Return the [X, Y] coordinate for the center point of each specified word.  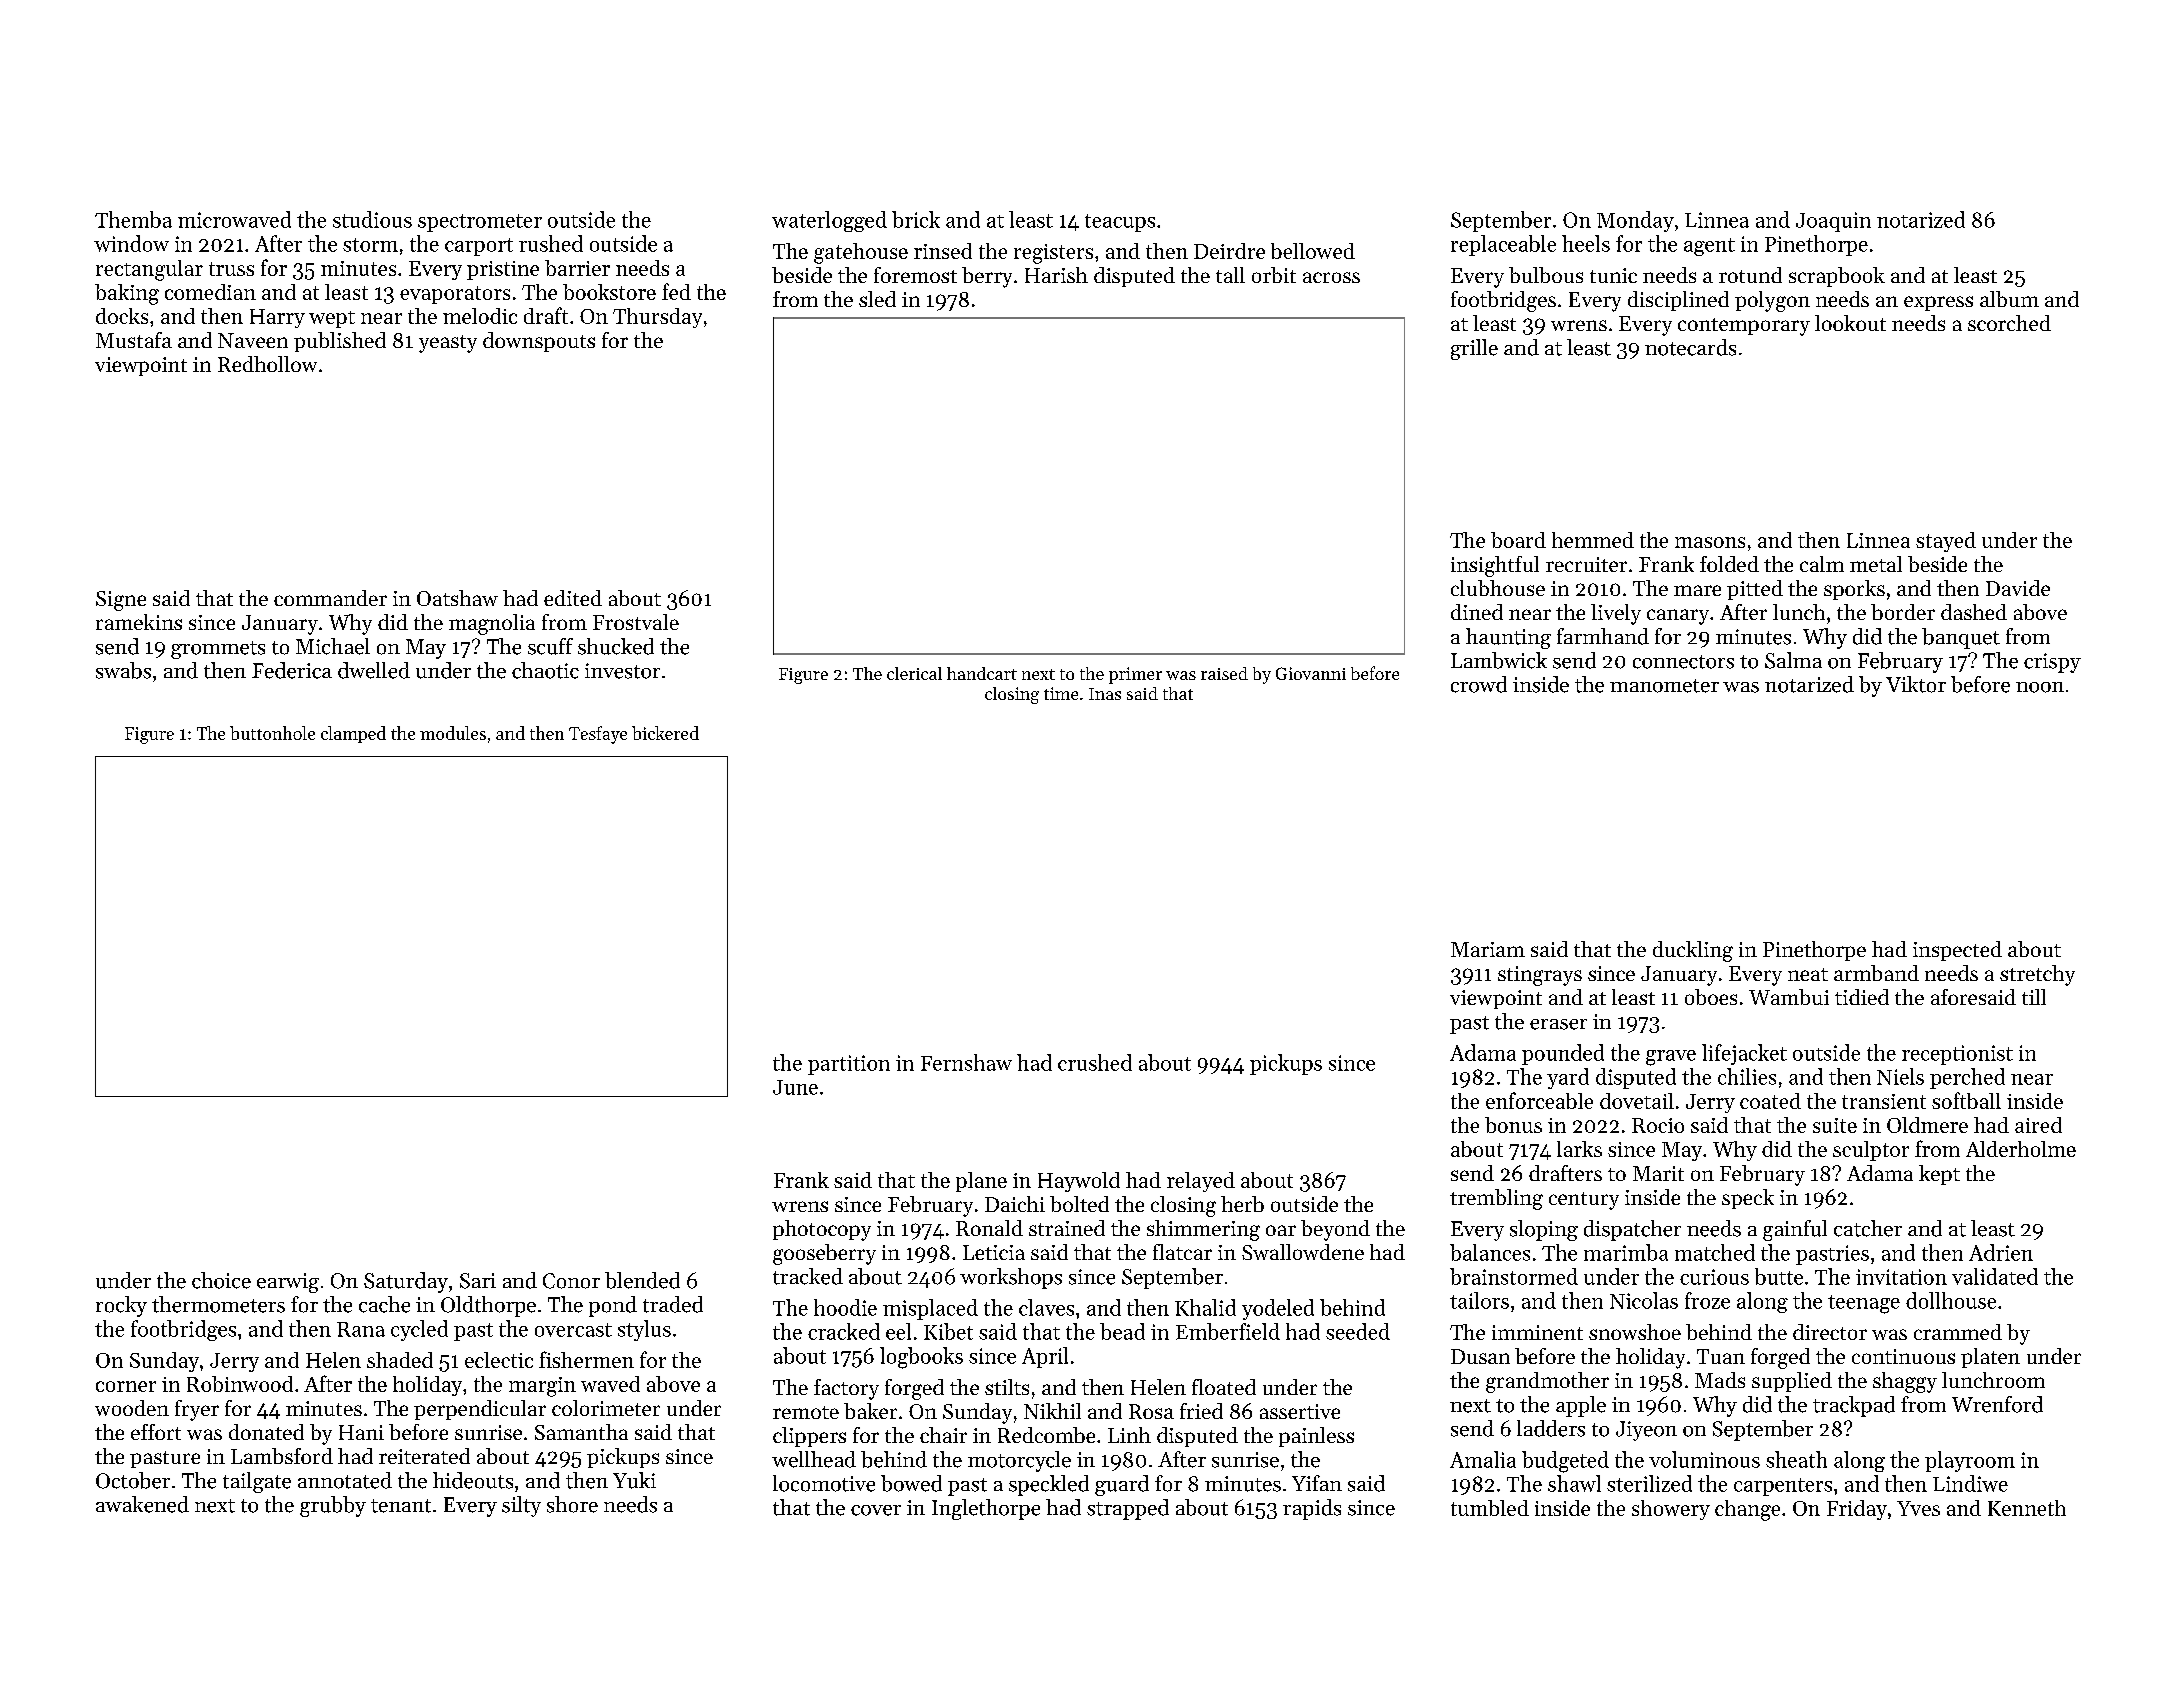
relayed [1201, 1182]
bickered [665, 733]
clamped [353, 734]
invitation [1901, 1277]
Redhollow [267, 364]
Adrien [2001, 1252]
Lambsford [282, 1456]
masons [1710, 542]
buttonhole [272, 733]
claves [1046, 1307]
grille [1474, 349]
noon [2040, 687]
